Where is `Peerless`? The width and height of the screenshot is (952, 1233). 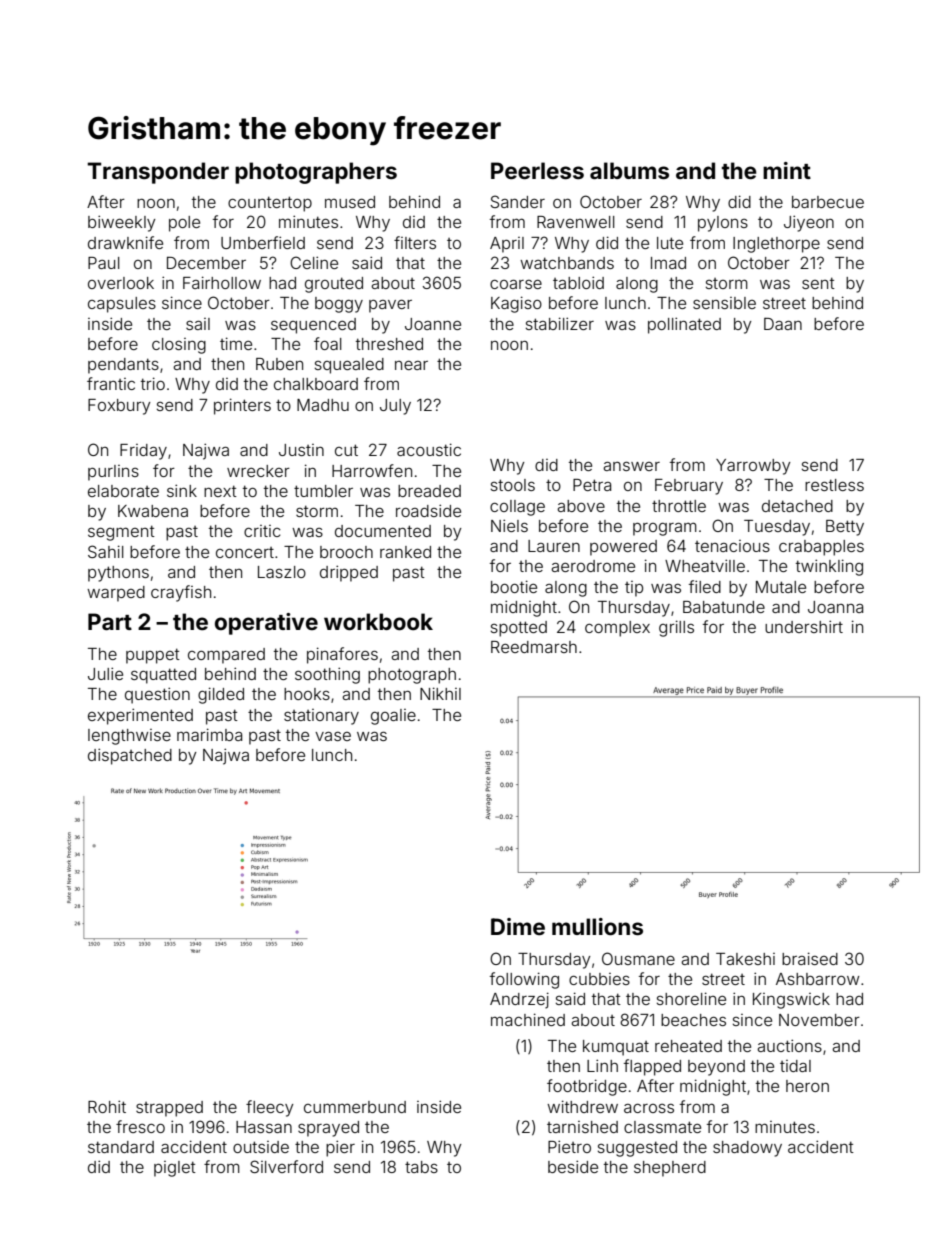 Peerless is located at coordinates (537, 171).
